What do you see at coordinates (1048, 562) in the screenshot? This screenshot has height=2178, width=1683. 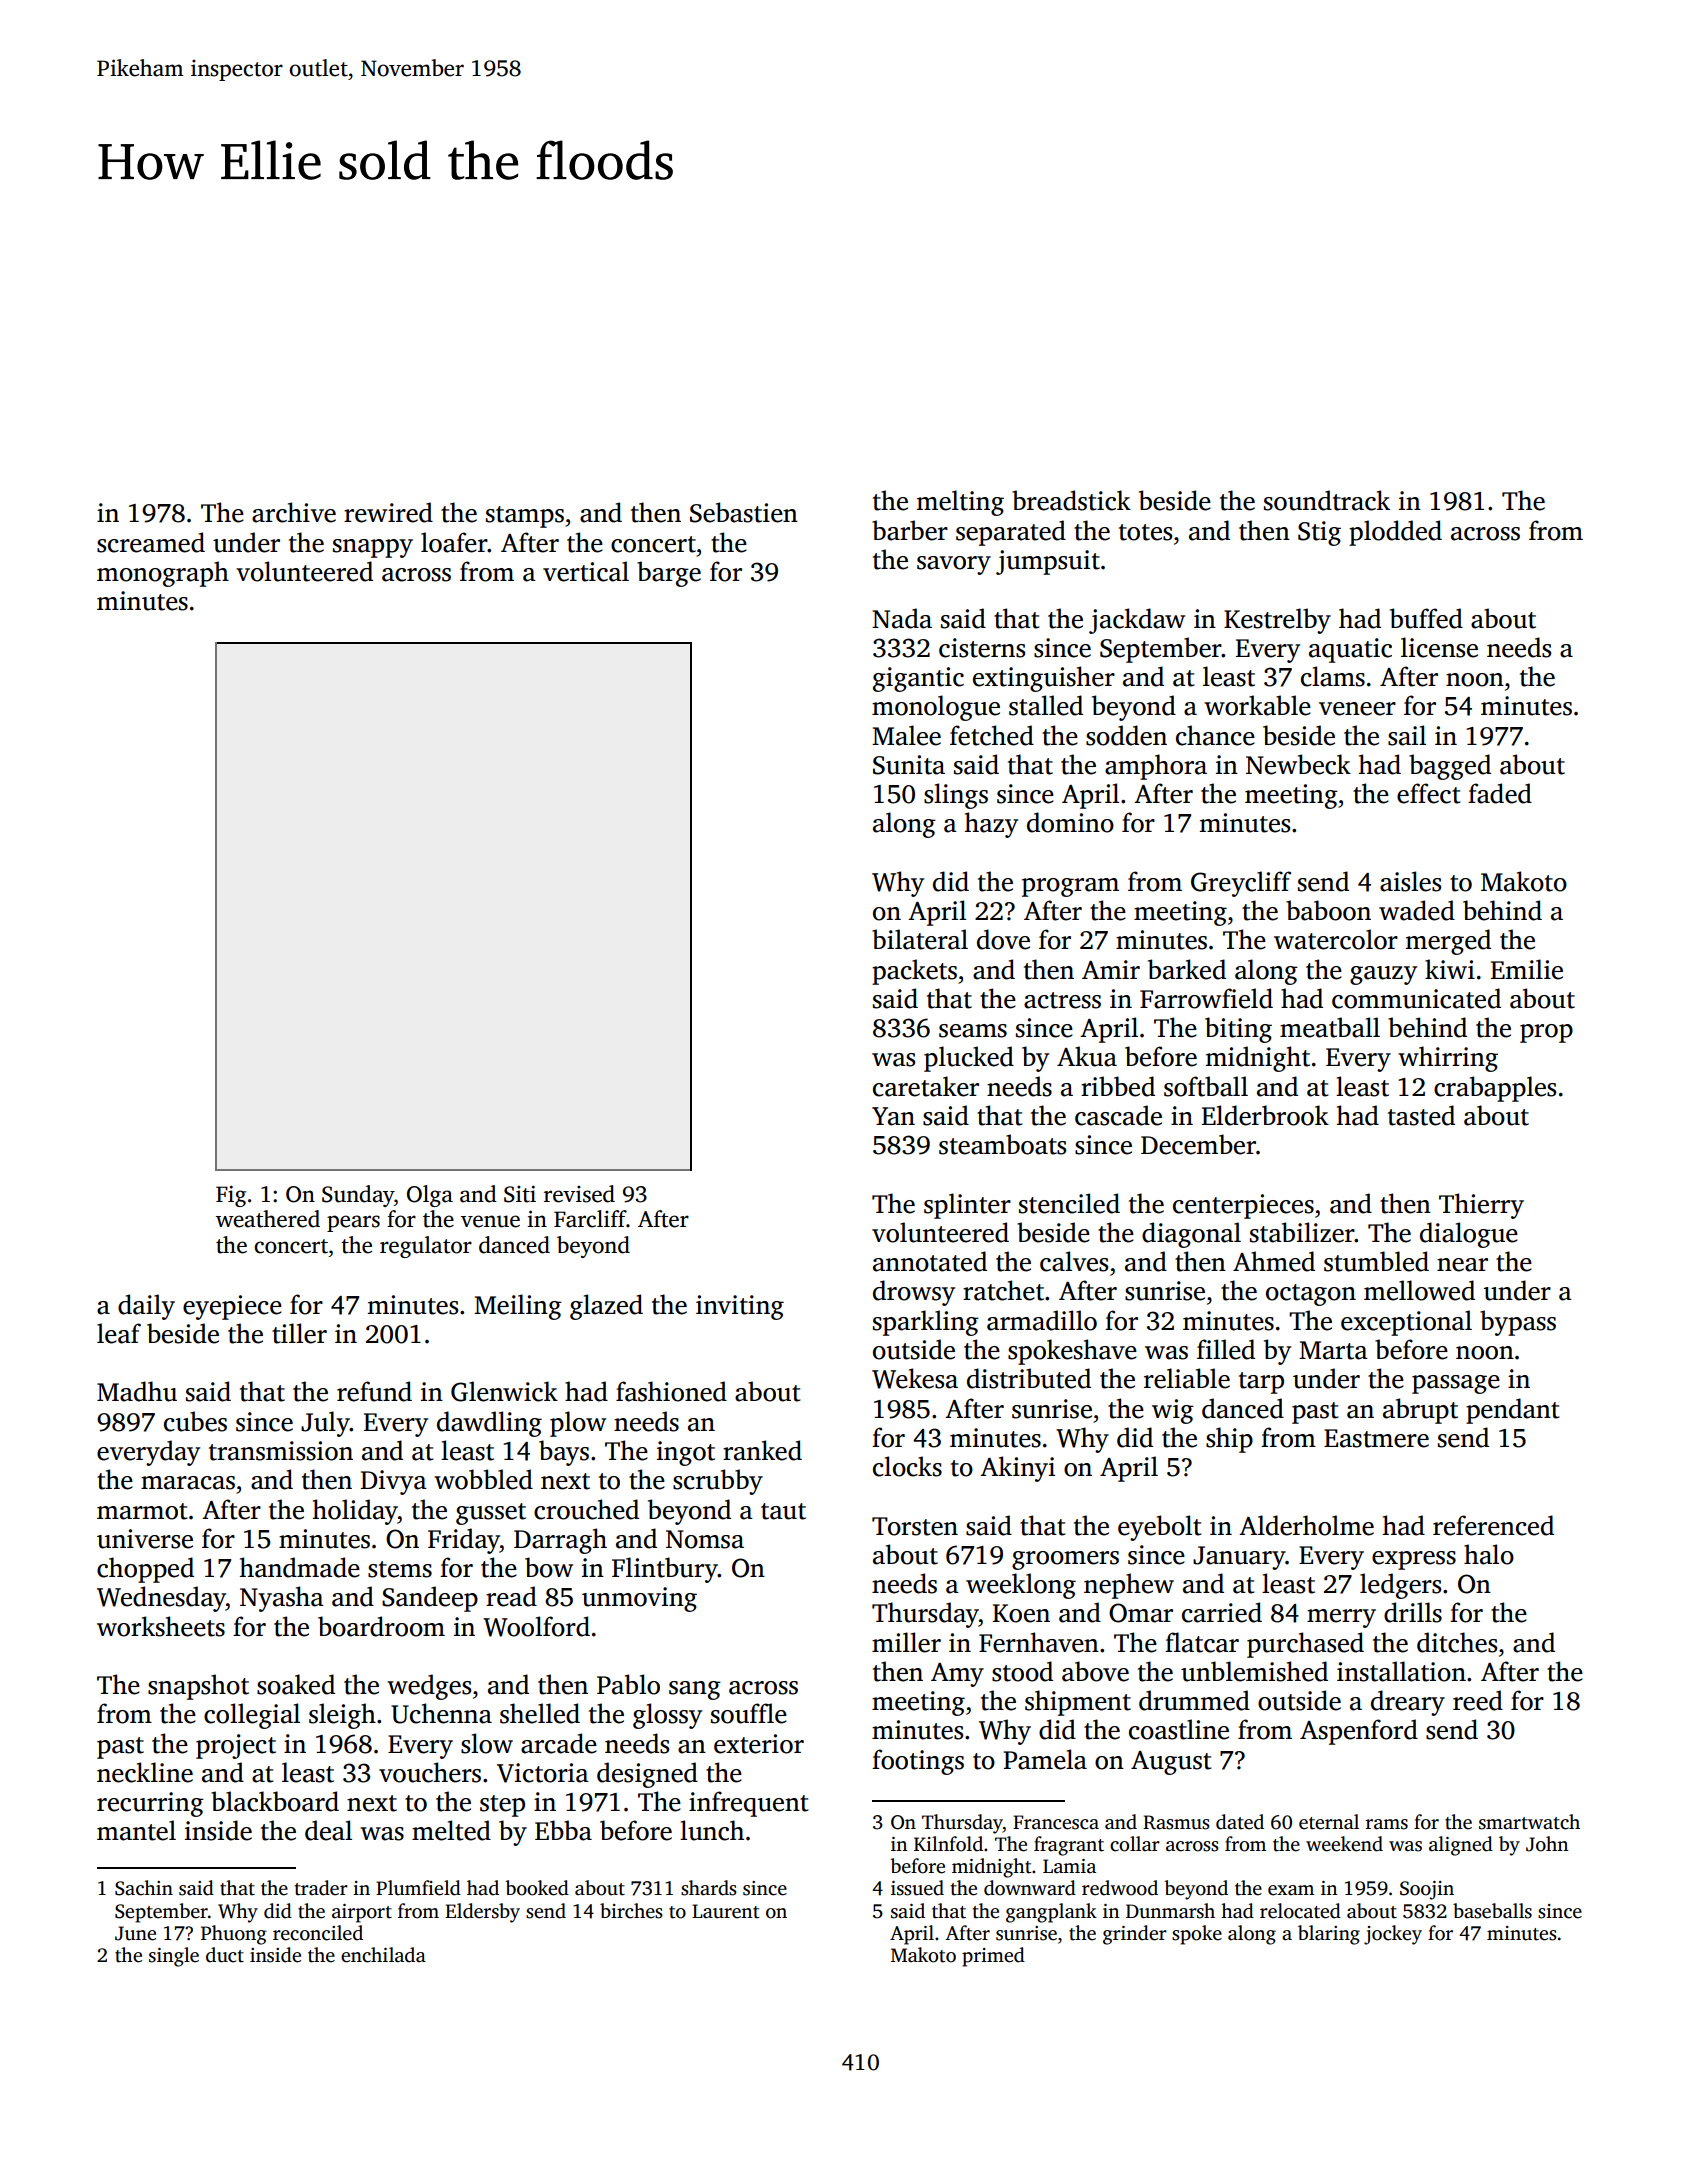 I see `jumpsuit` at bounding box center [1048, 562].
